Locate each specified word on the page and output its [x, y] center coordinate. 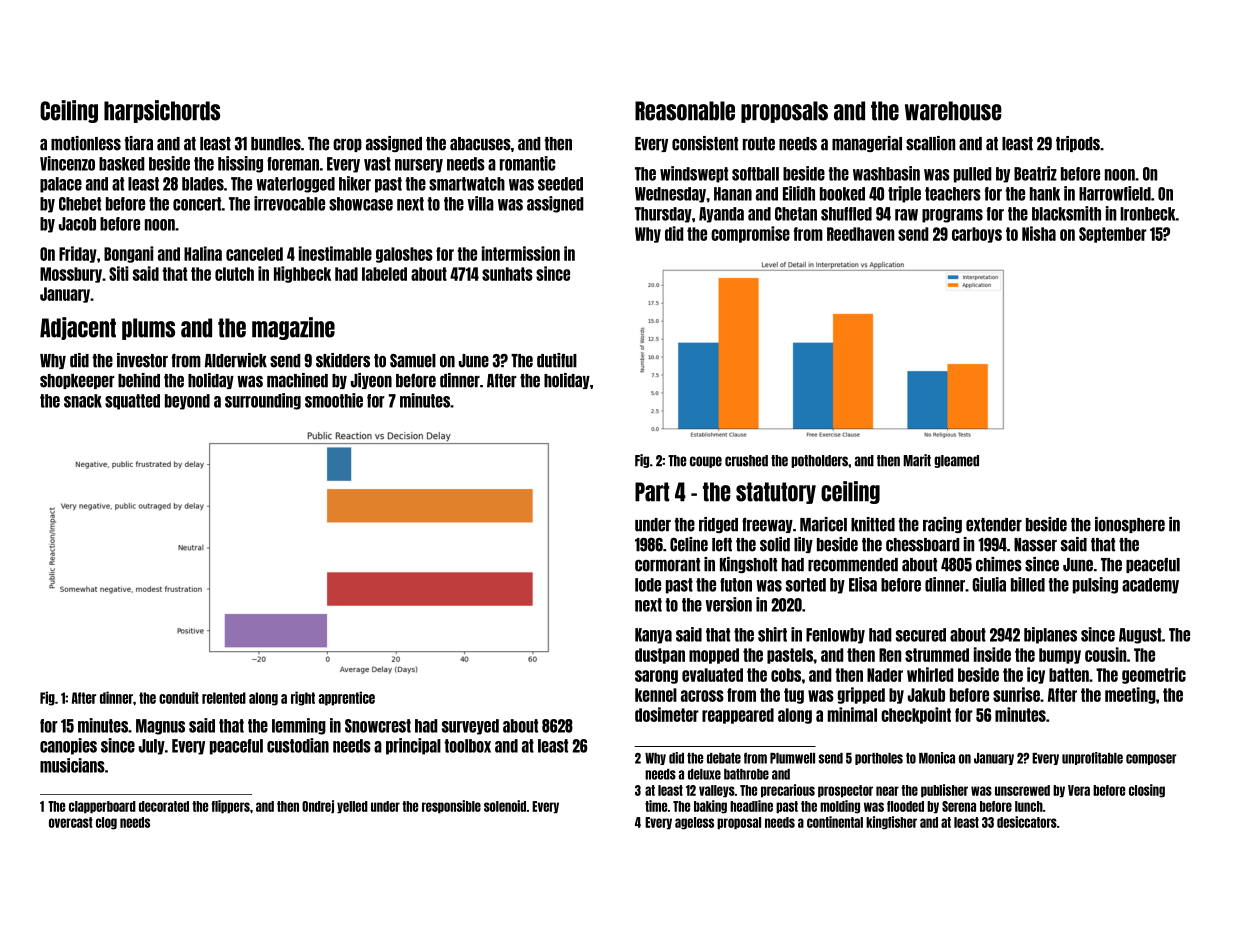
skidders [343, 360]
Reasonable [685, 111]
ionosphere [1130, 525]
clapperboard [102, 807]
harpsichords [162, 111]
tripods [1078, 144]
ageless [694, 823]
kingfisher [891, 823]
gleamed [956, 461]
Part [652, 492]
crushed [746, 461]
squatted [132, 402]
